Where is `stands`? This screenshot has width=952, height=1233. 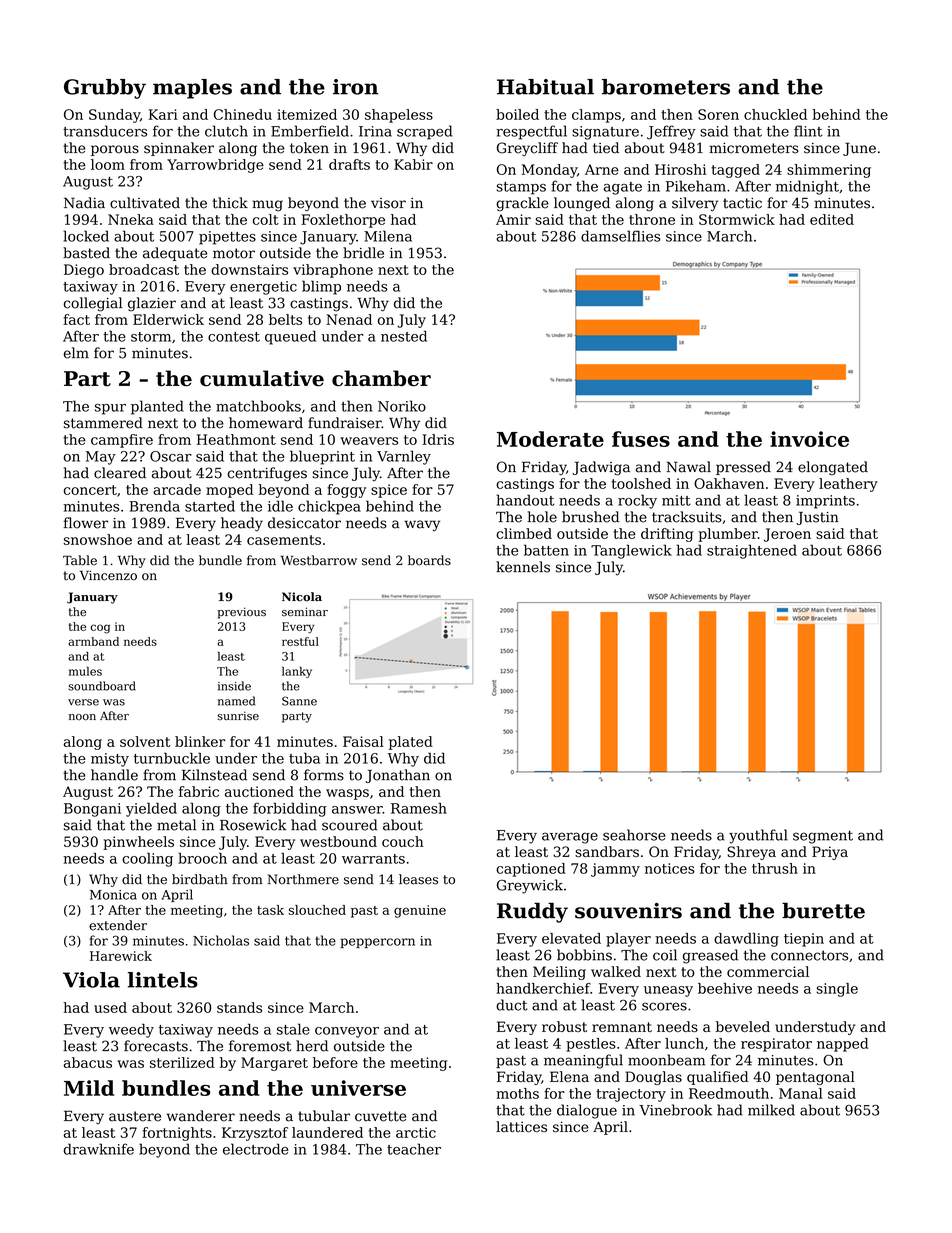
stands is located at coordinates (239, 1007).
